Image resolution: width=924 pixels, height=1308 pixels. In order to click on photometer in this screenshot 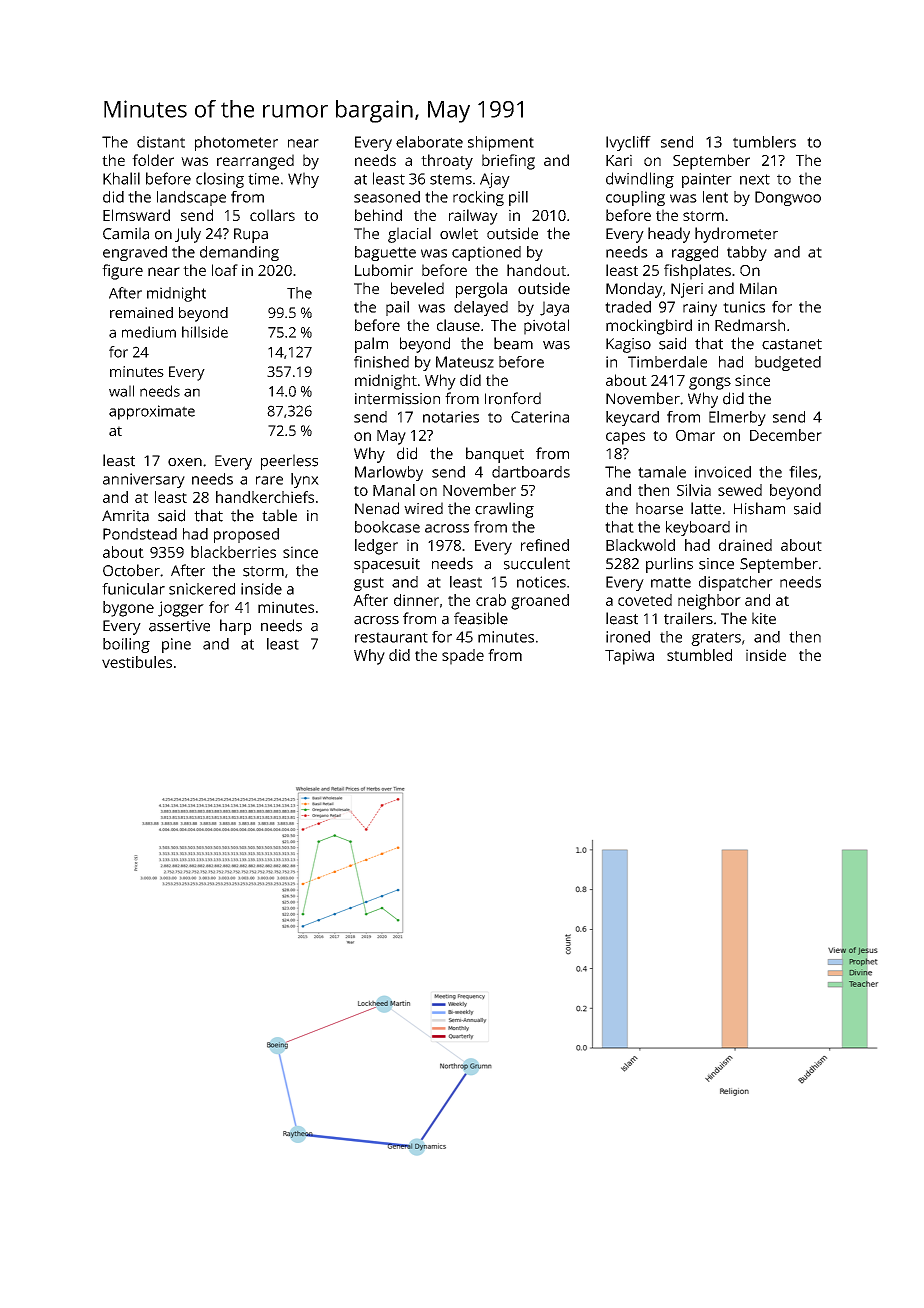, I will do `click(236, 143)`.
